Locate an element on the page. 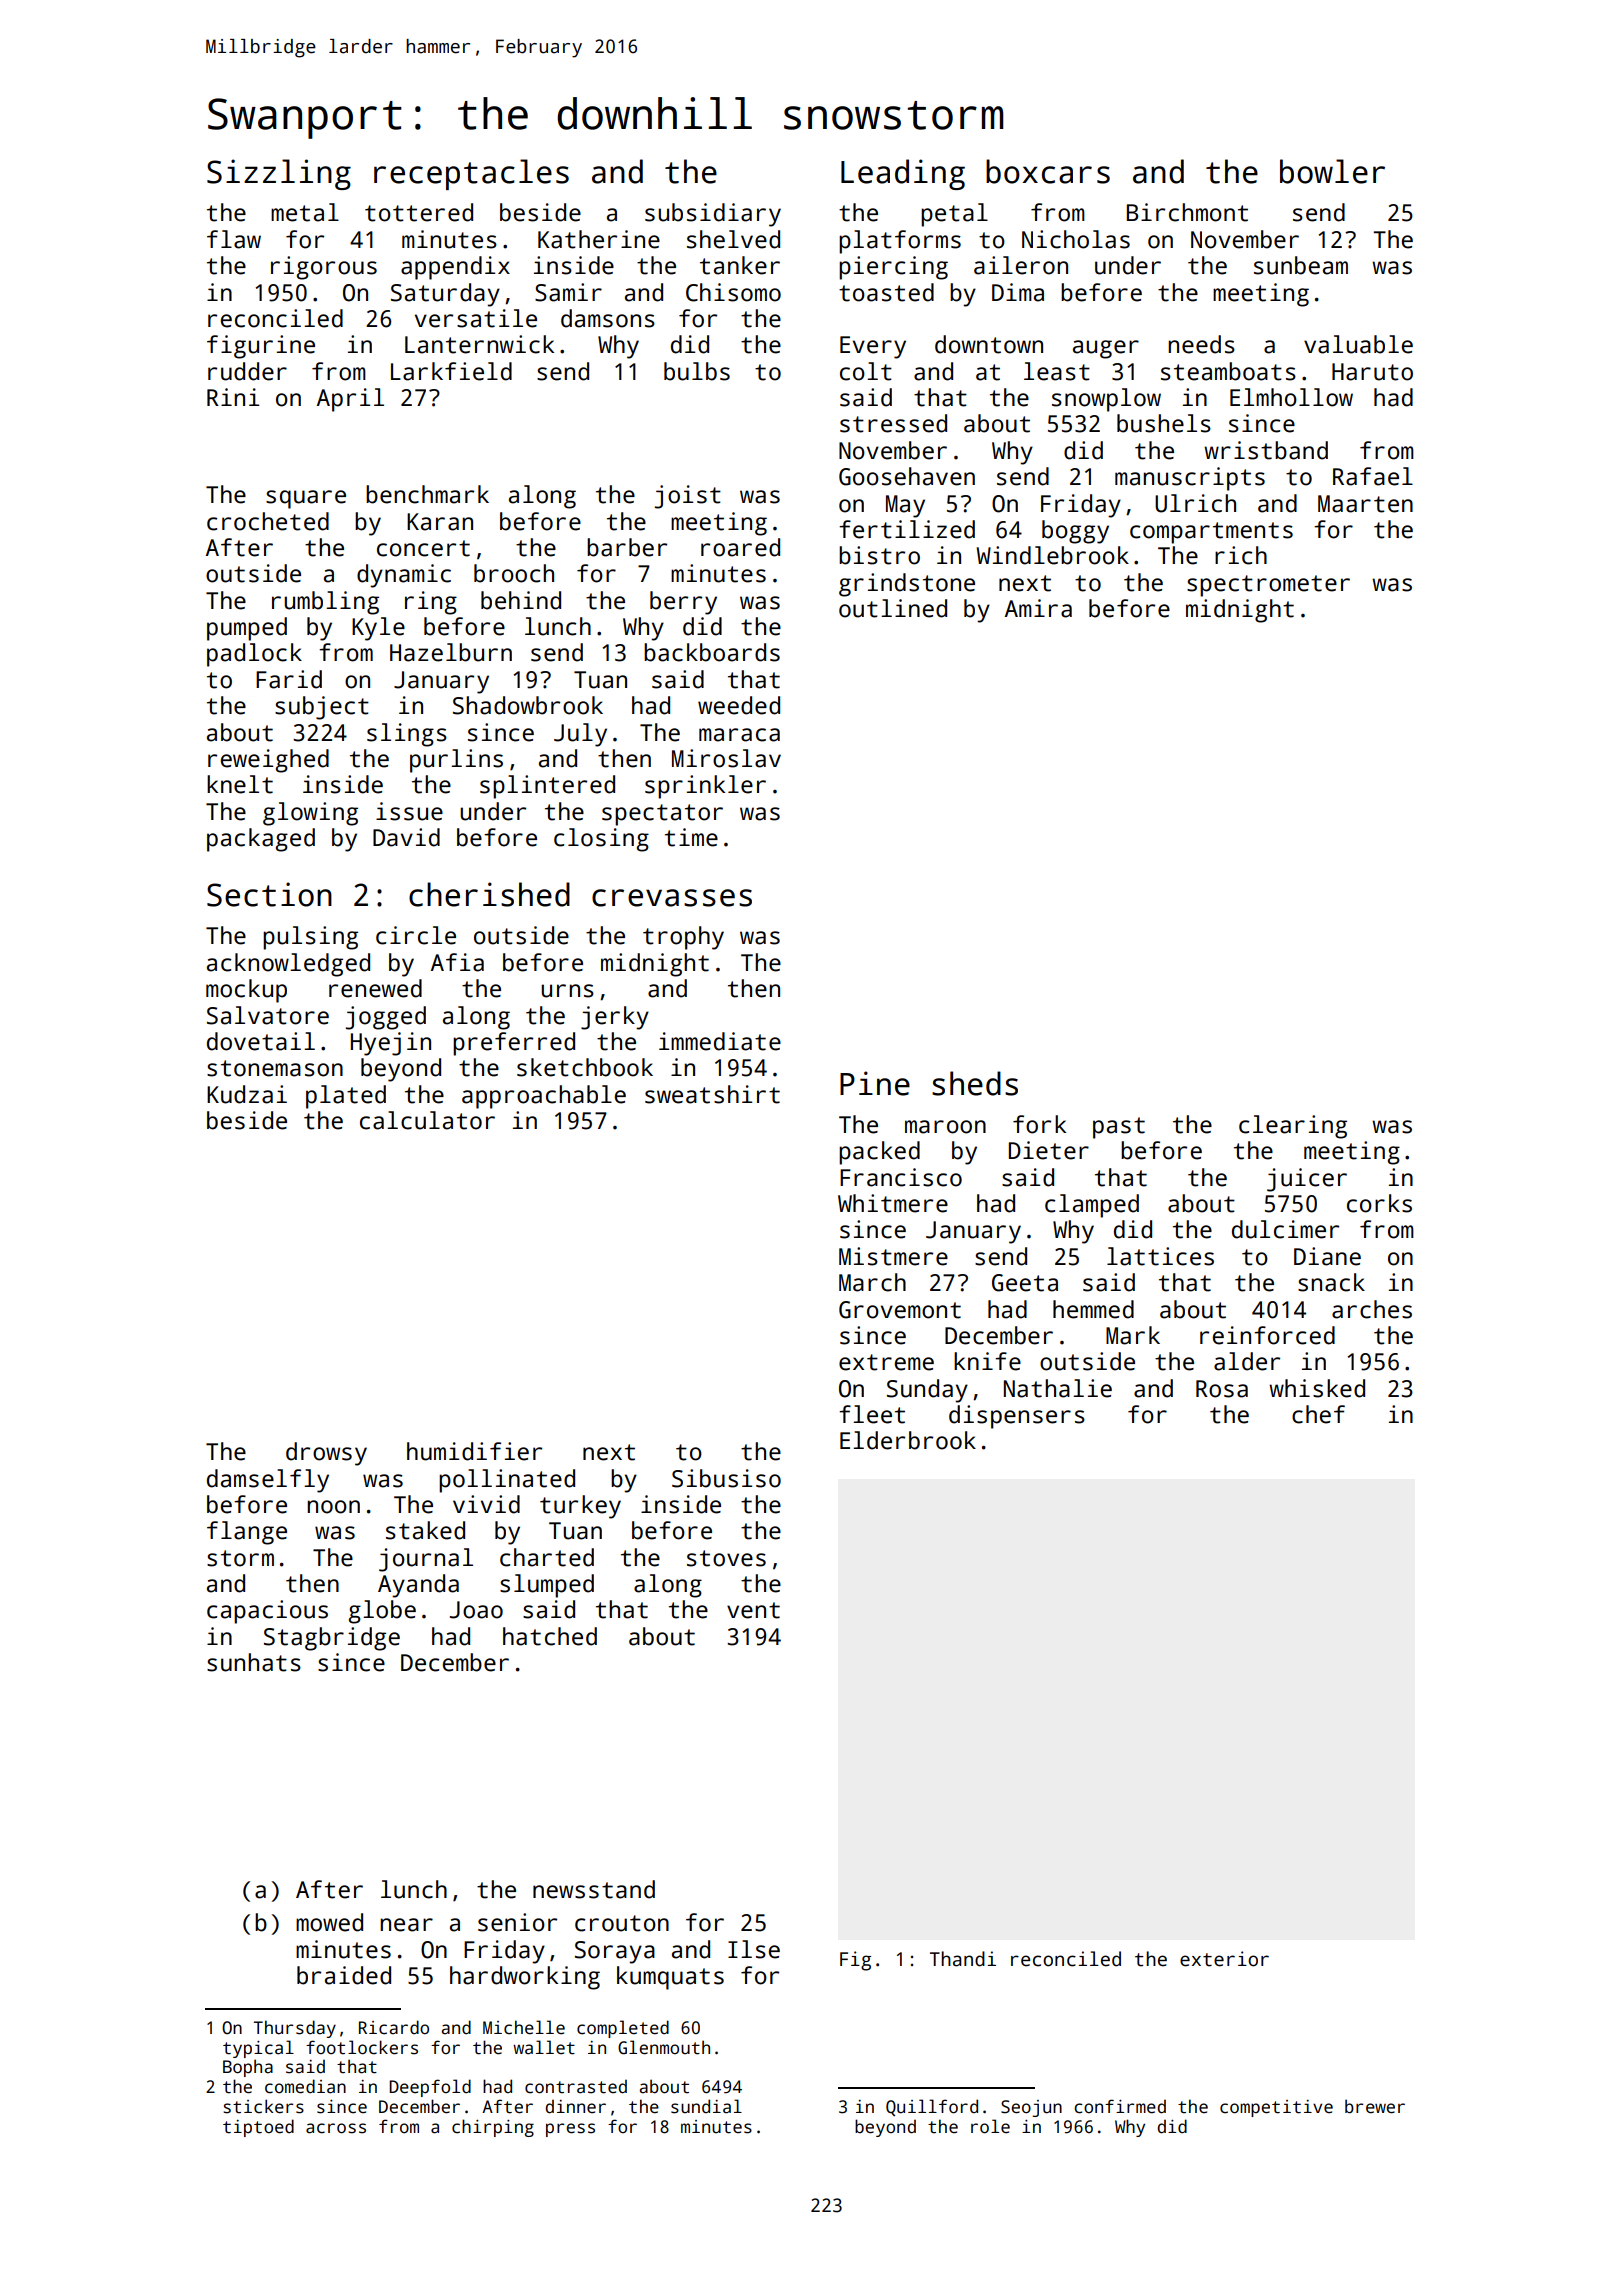 This document has height=2292, width=1620. spectrometer is located at coordinates (1268, 586).
